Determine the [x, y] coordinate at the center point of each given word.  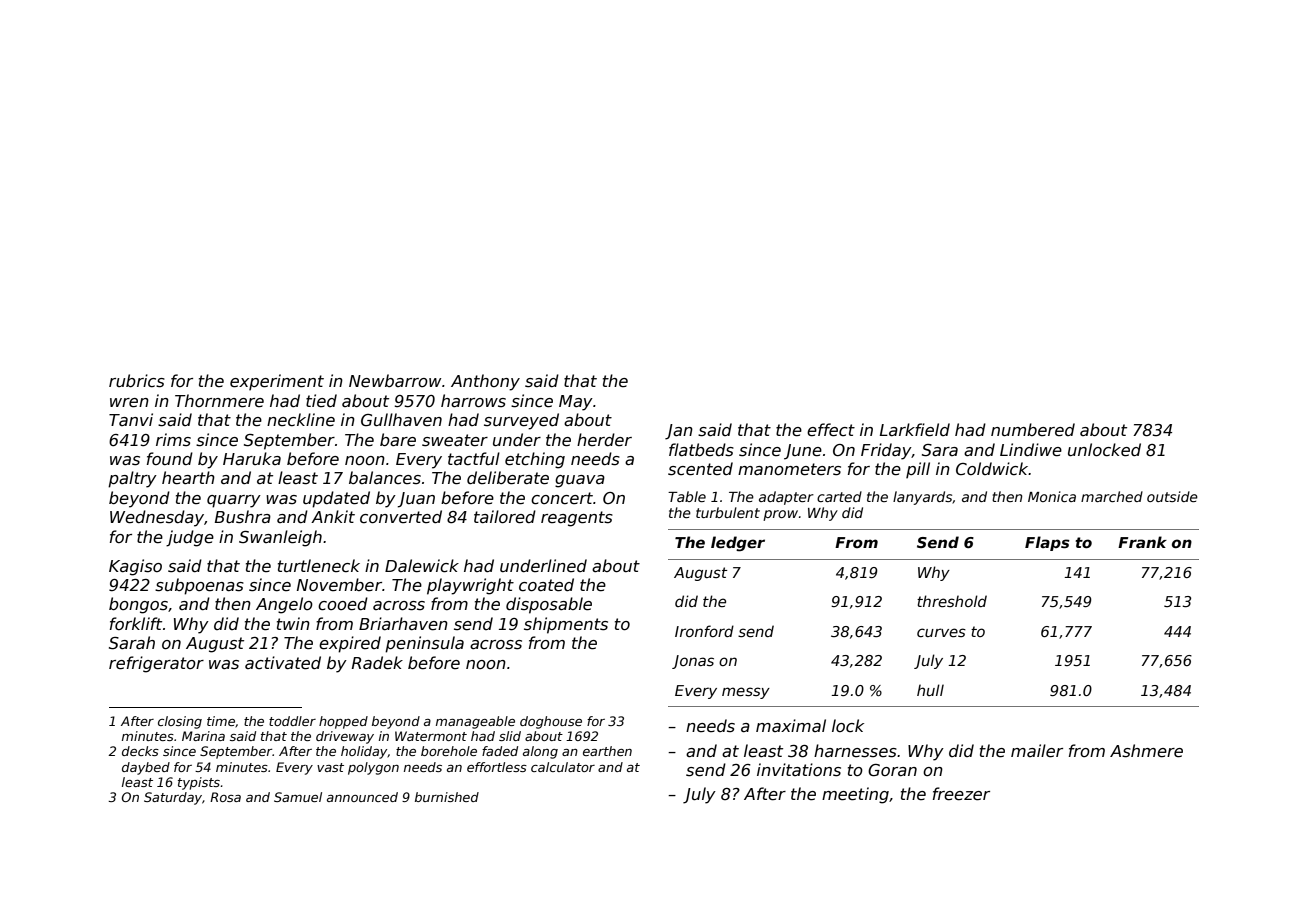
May [576, 403]
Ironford [704, 631]
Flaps [1047, 543]
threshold [952, 601]
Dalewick [422, 566]
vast [330, 767]
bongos [138, 605]
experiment [277, 382]
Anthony [485, 382]
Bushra [243, 517]
